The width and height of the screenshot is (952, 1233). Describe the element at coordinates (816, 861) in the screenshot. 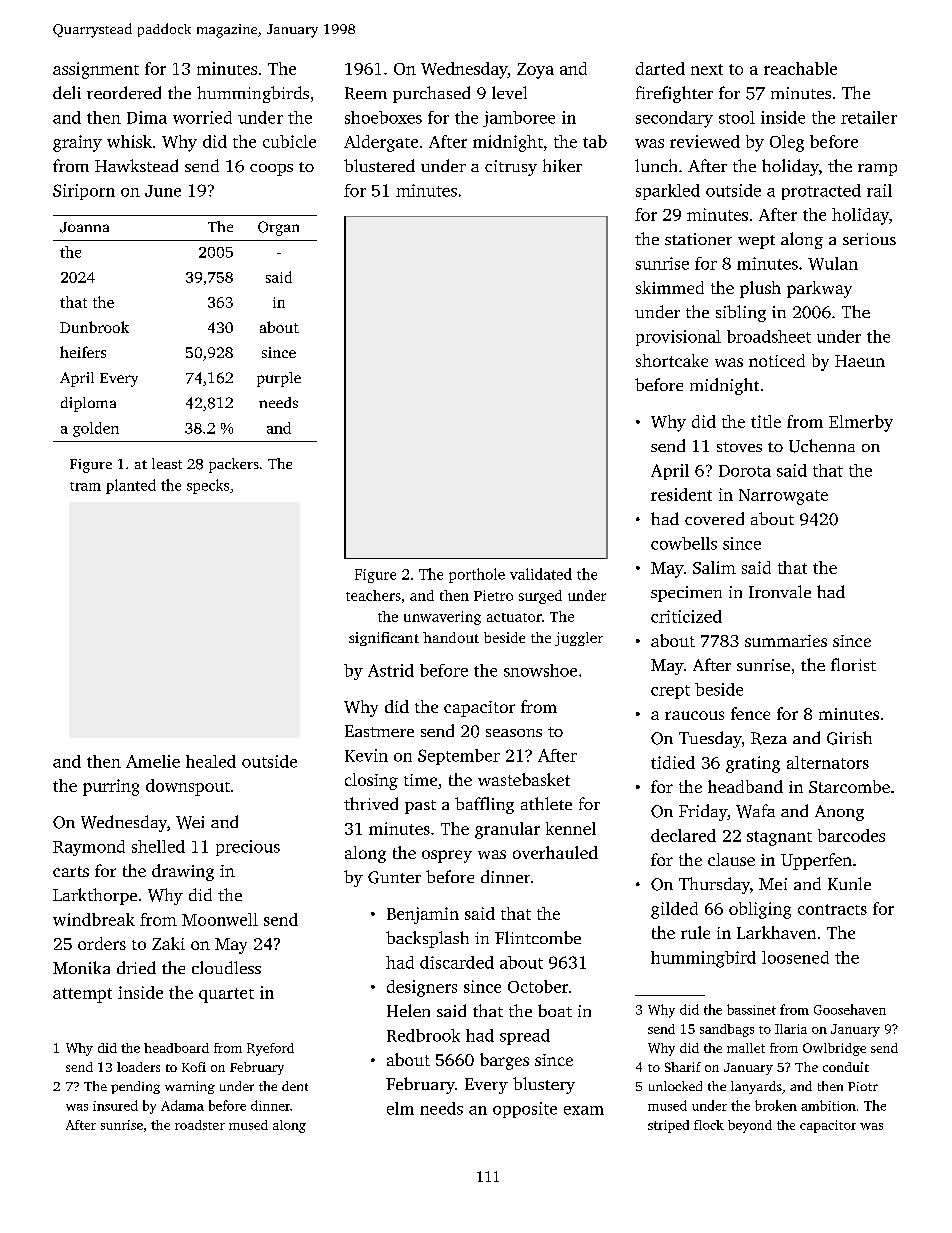

I see `Upperfen` at that location.
